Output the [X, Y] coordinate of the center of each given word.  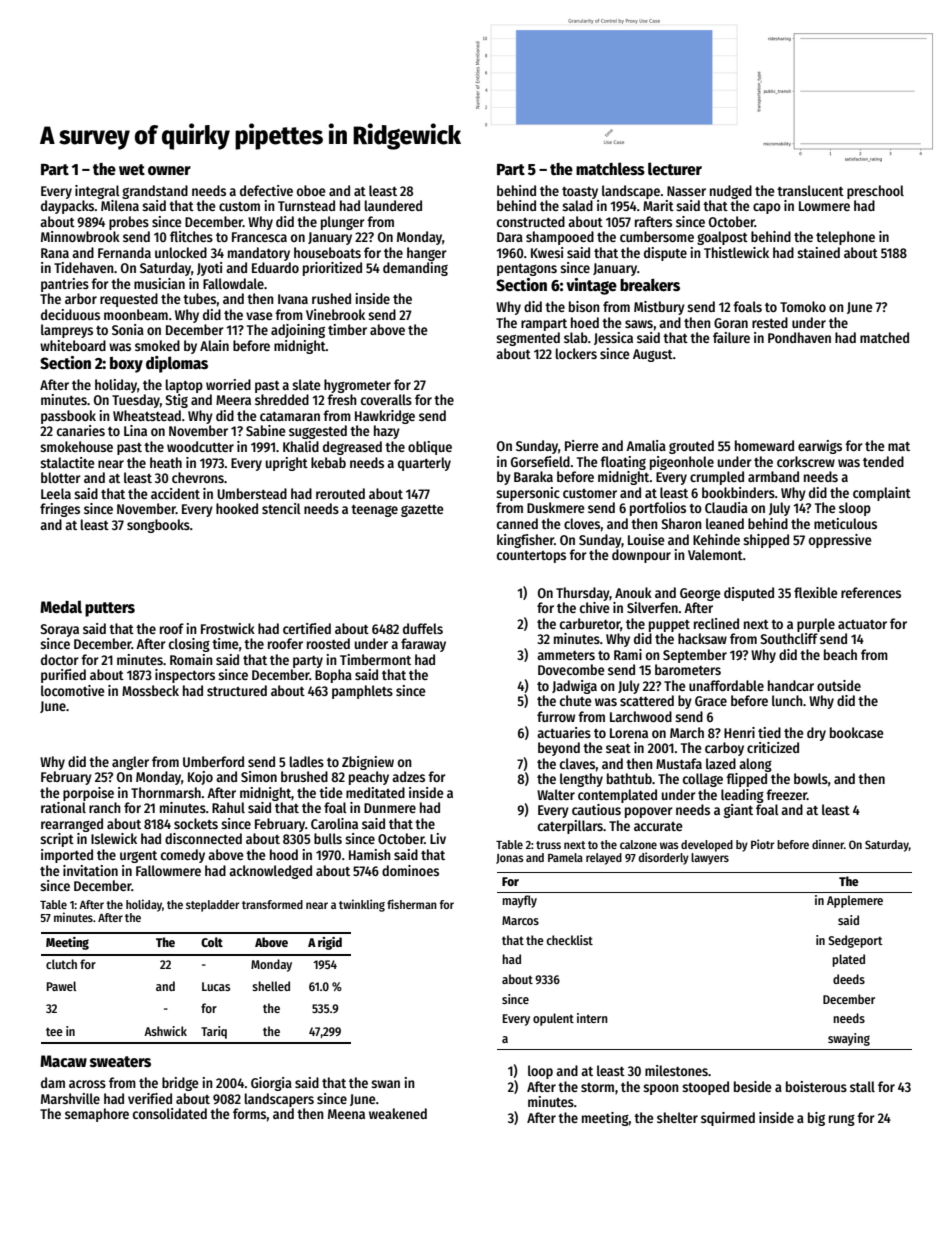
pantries [65, 285]
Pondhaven [799, 337]
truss [548, 845]
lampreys [67, 331]
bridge [180, 1084]
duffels [423, 628]
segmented [528, 339]
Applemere [855, 901]
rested [770, 322]
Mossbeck [150, 690]
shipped [766, 541]
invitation [90, 870]
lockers [576, 353]
